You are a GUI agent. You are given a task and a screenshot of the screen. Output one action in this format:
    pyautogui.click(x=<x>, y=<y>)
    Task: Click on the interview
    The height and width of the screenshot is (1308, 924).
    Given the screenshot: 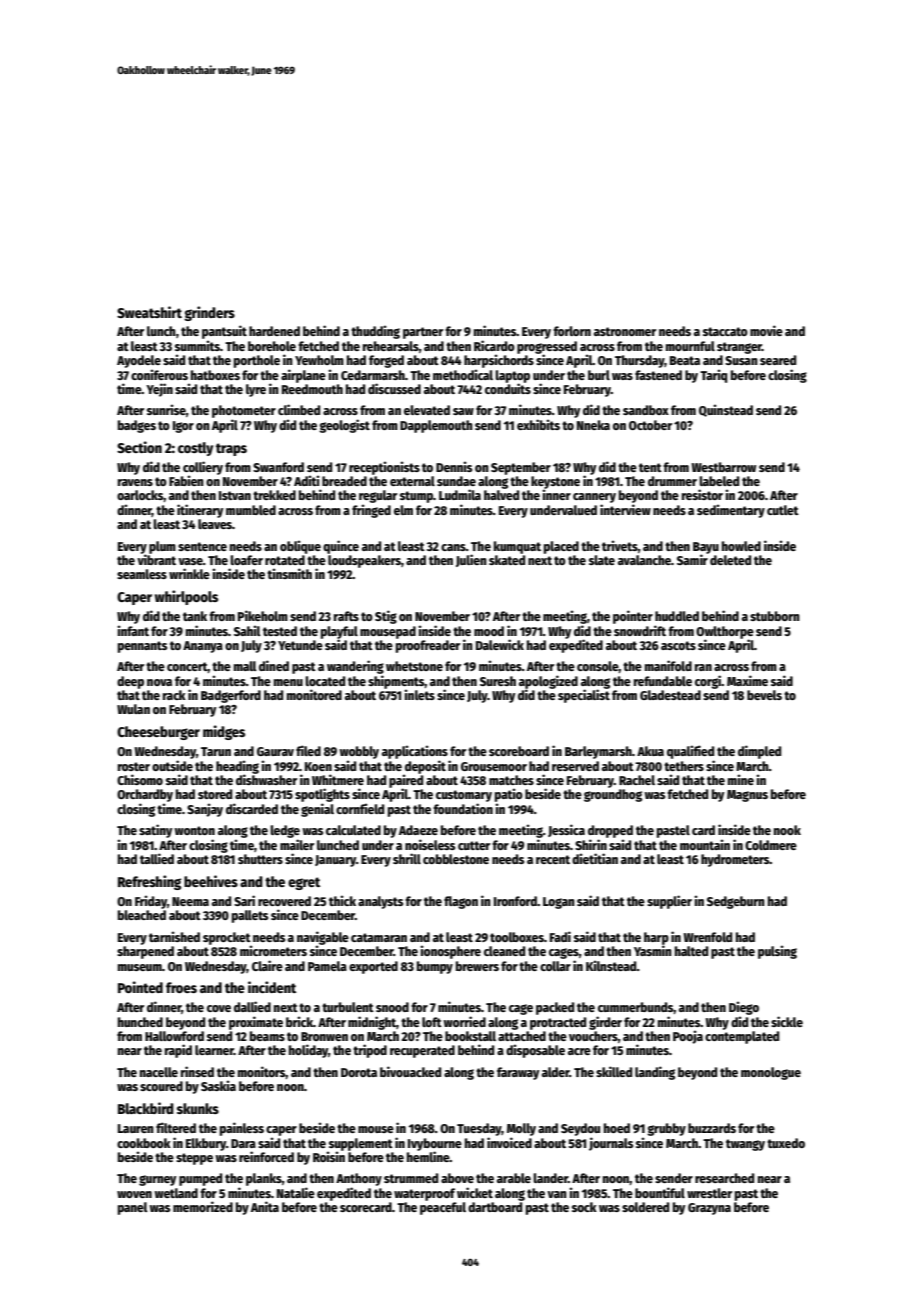 What is the action you would take?
    pyautogui.click(x=625, y=509)
